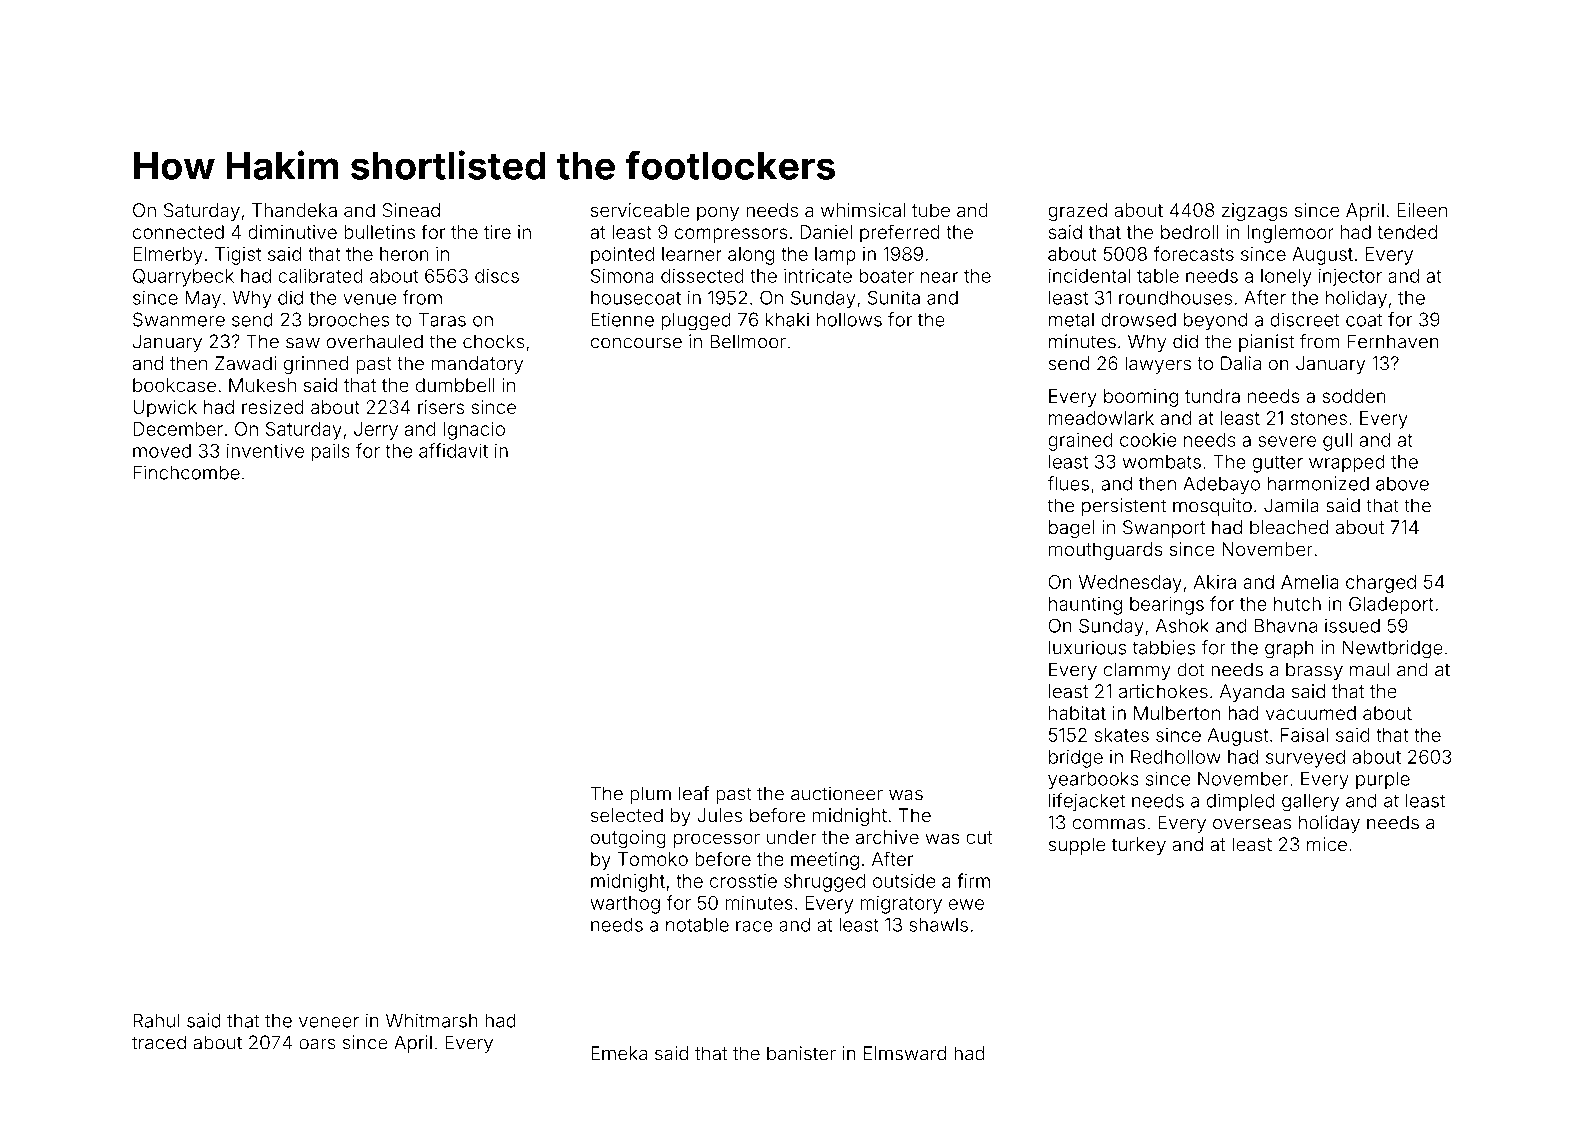 The height and width of the page is (1122, 1587). What do you see at coordinates (905, 1053) in the page?
I see `Elmsward` at bounding box center [905, 1053].
